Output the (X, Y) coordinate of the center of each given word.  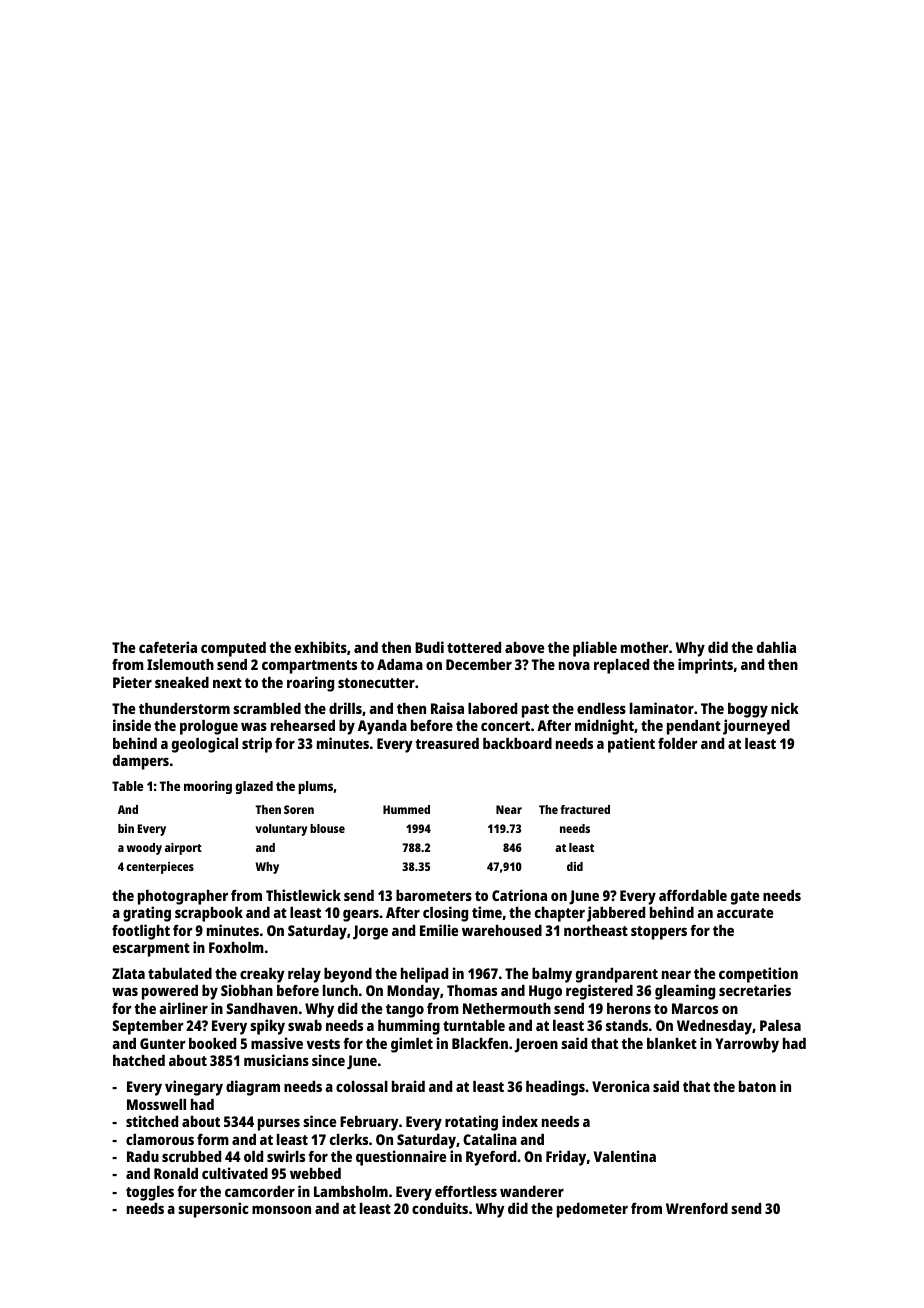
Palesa (780, 1025)
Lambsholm (351, 1191)
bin (126, 828)
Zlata (128, 973)
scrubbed (191, 1156)
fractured (585, 809)
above (524, 647)
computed (233, 649)
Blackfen (480, 1043)
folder (678, 743)
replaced (621, 666)
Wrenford (697, 1208)
